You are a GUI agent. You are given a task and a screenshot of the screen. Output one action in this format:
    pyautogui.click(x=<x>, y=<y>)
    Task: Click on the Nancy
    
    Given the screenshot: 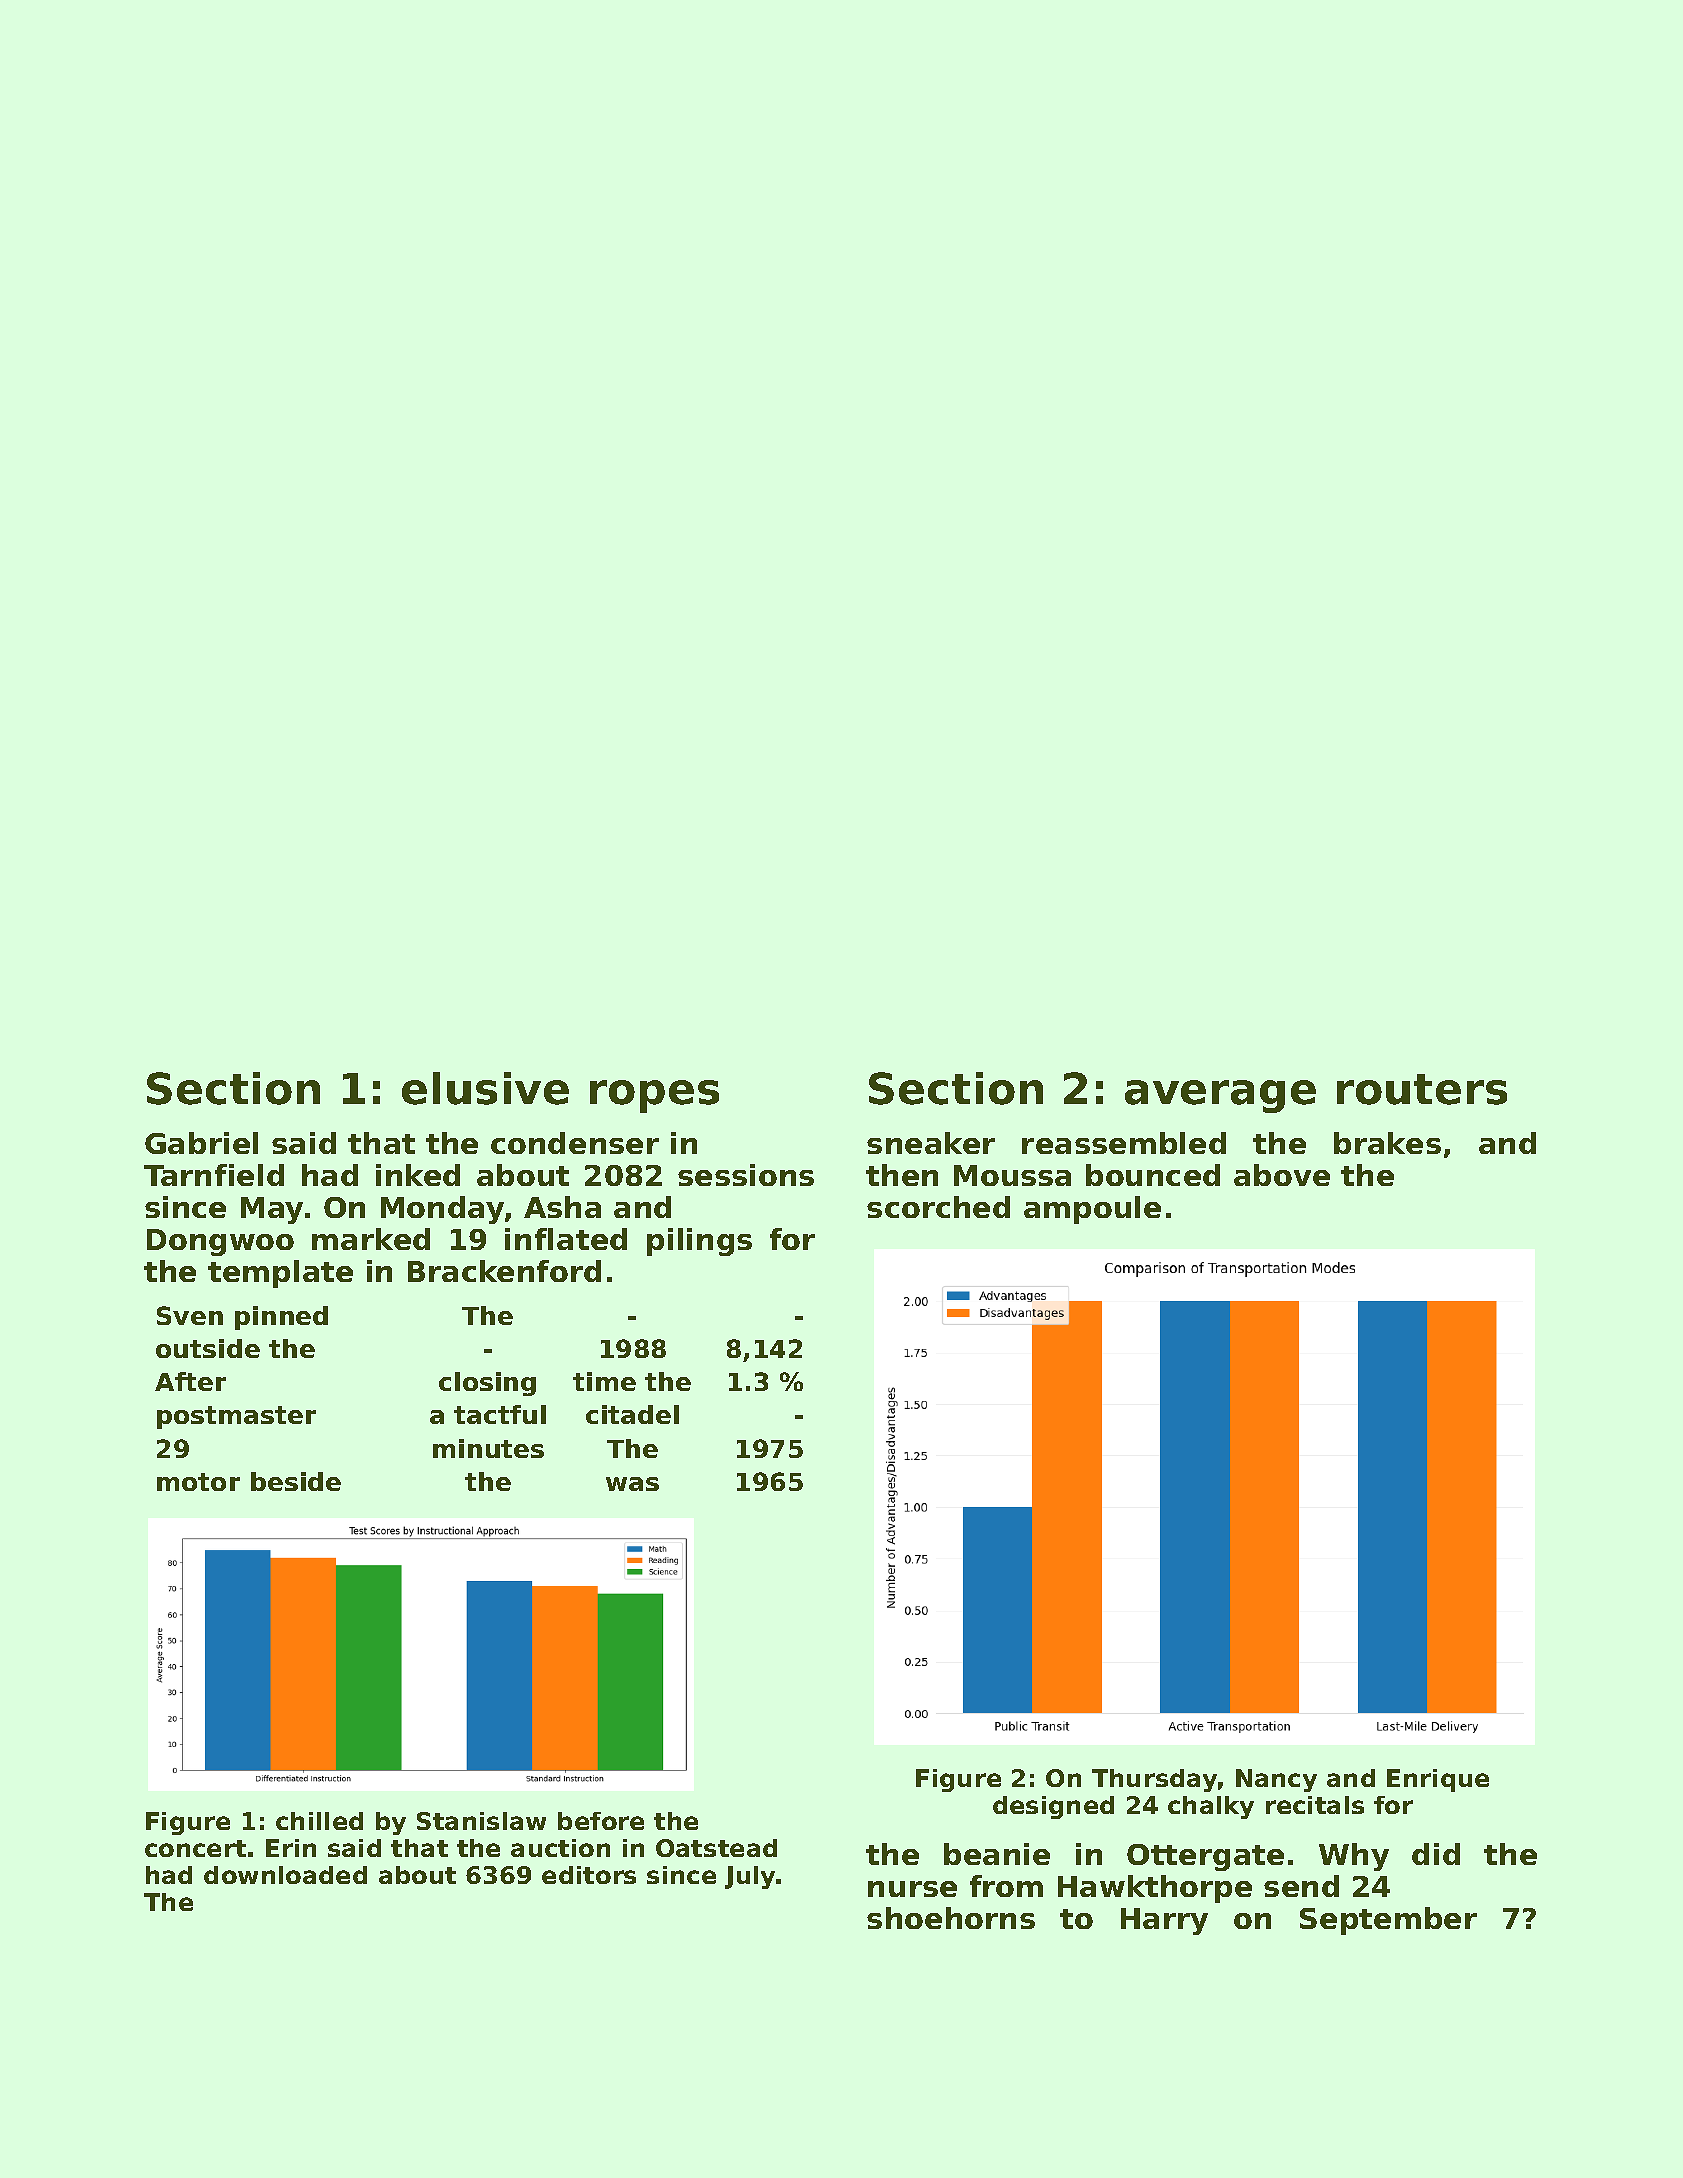 What is the action you would take?
    pyautogui.click(x=1276, y=1780)
